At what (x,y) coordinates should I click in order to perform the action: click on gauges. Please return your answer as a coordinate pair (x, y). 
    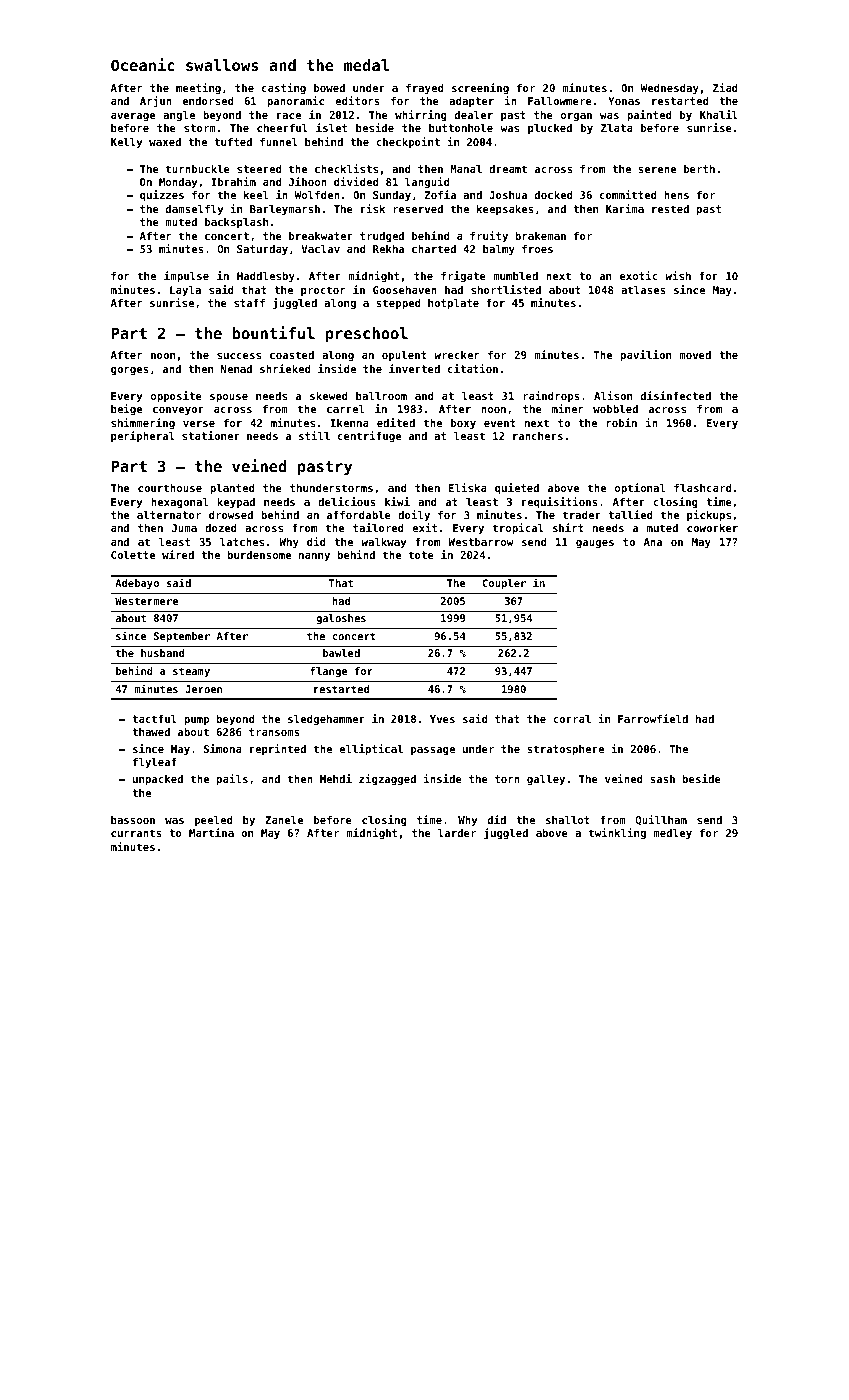
    Looking at the image, I should click on (595, 544).
